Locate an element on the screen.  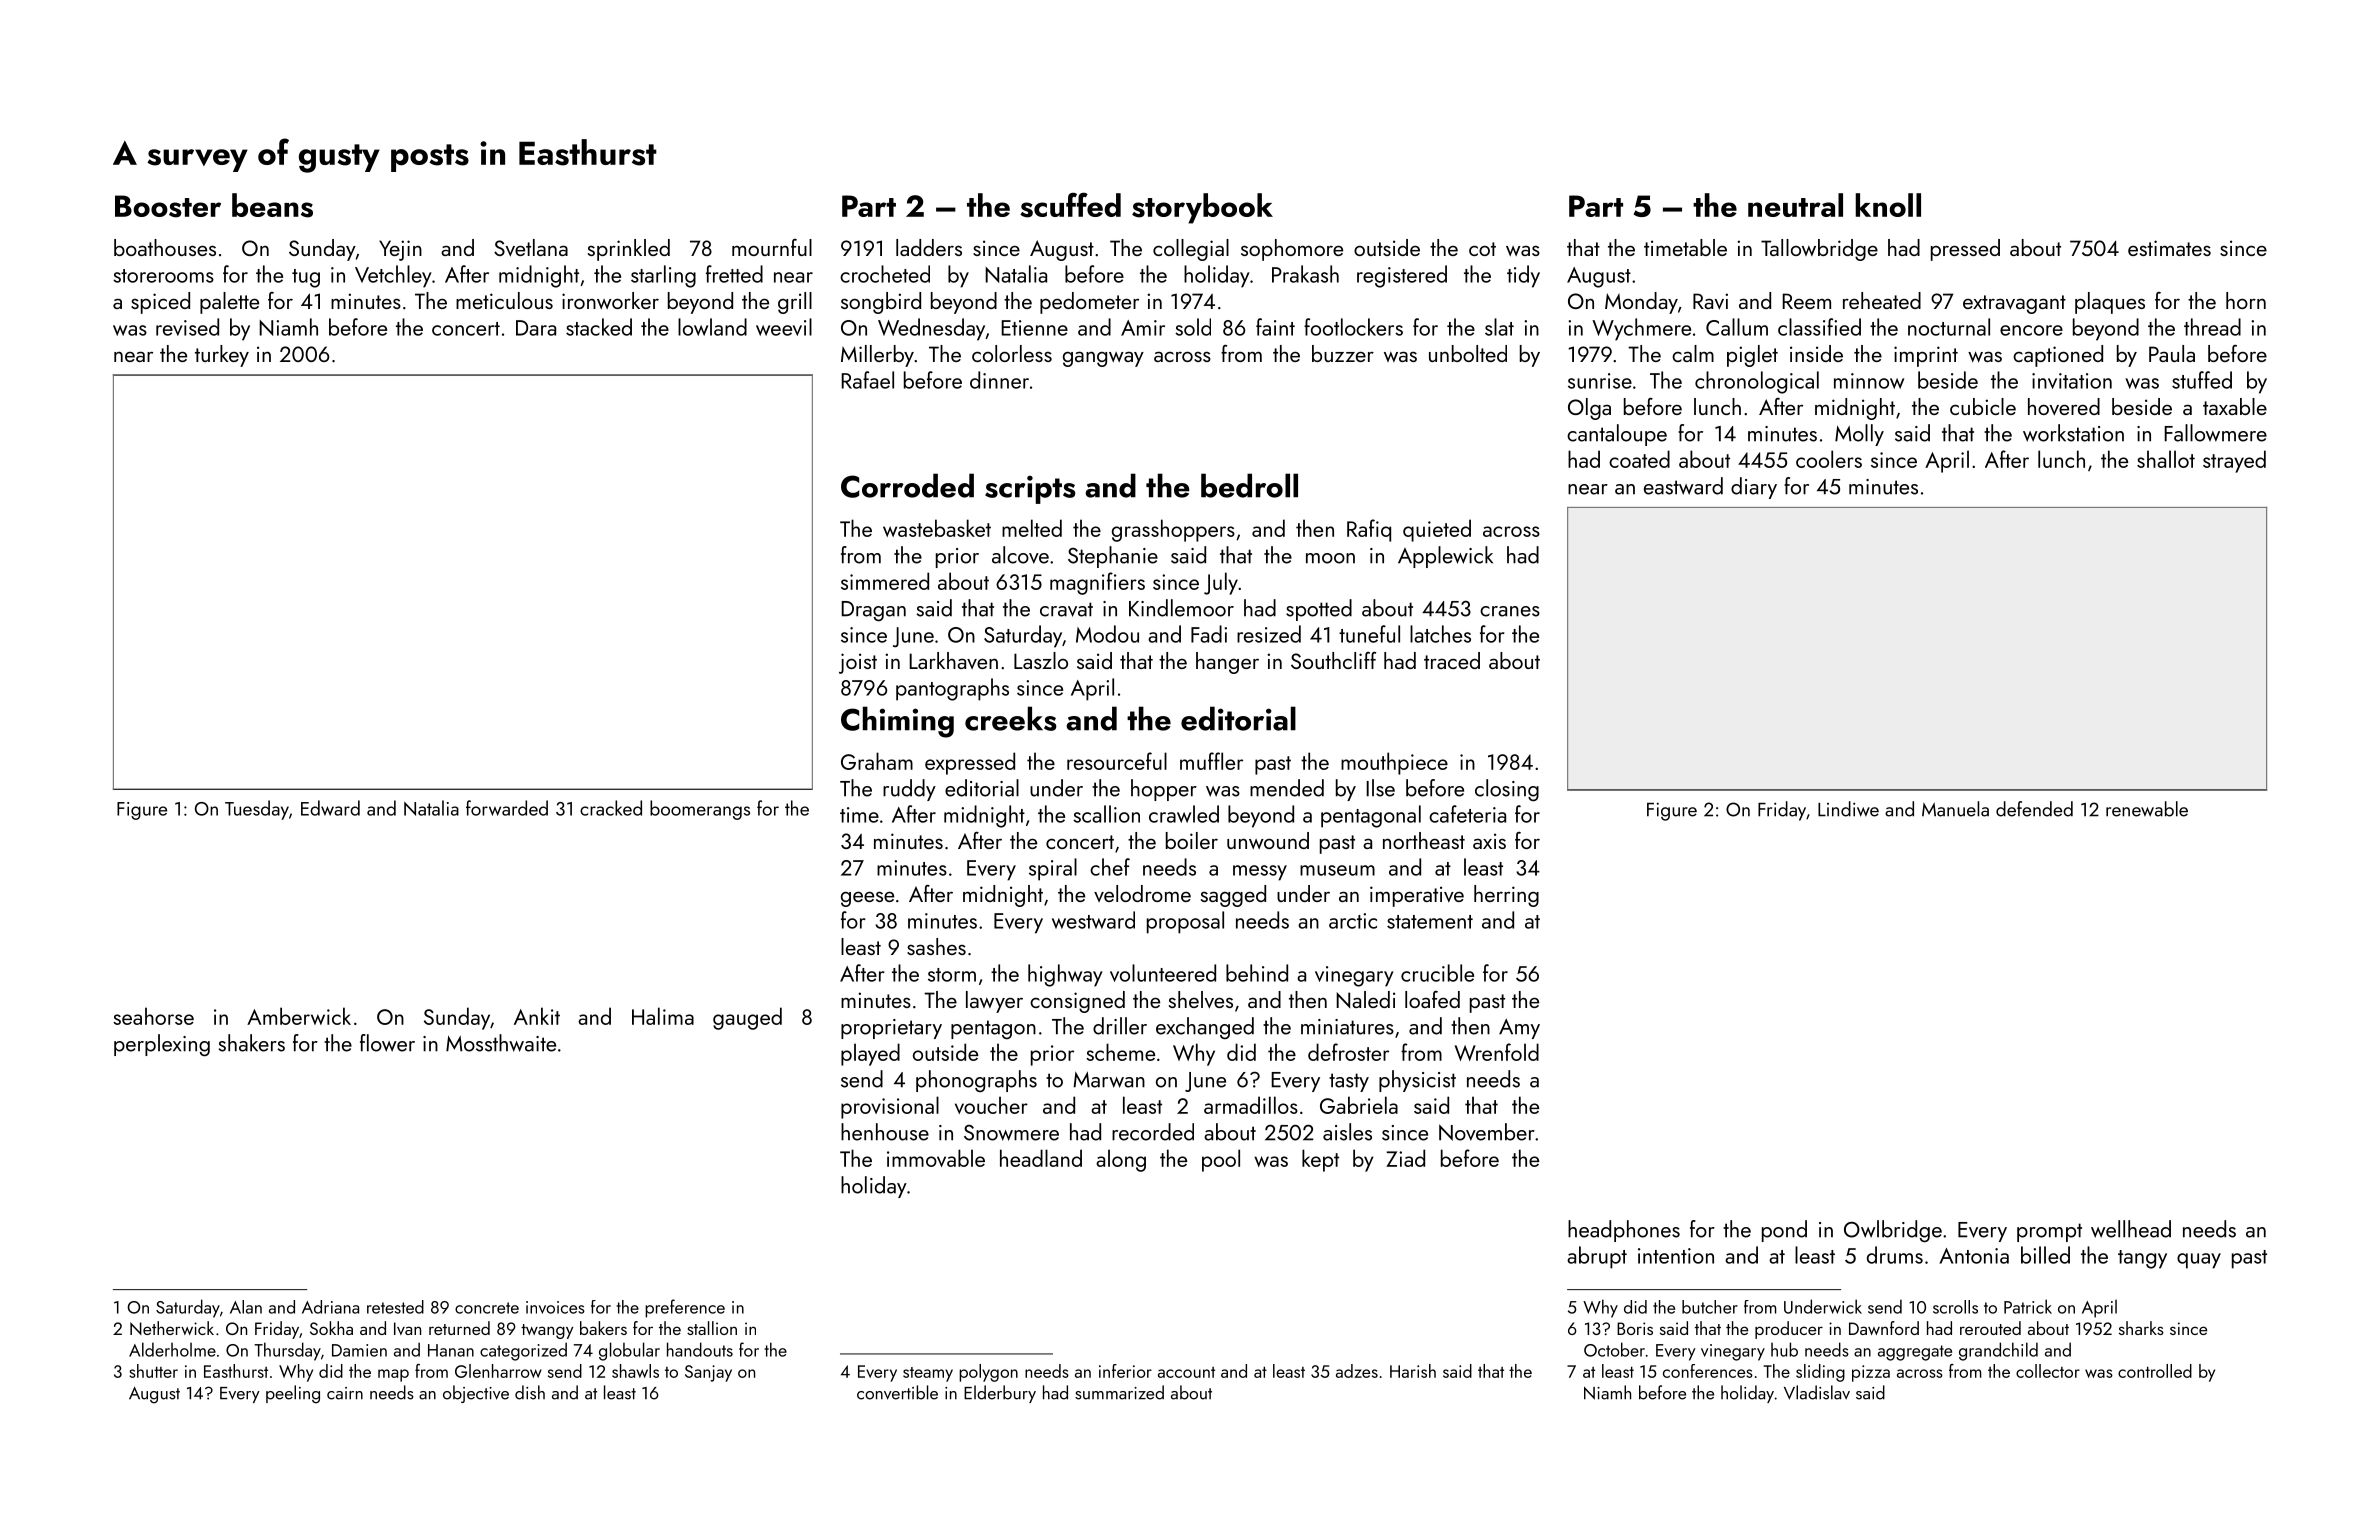
proprietary is located at coordinates (891, 1029).
